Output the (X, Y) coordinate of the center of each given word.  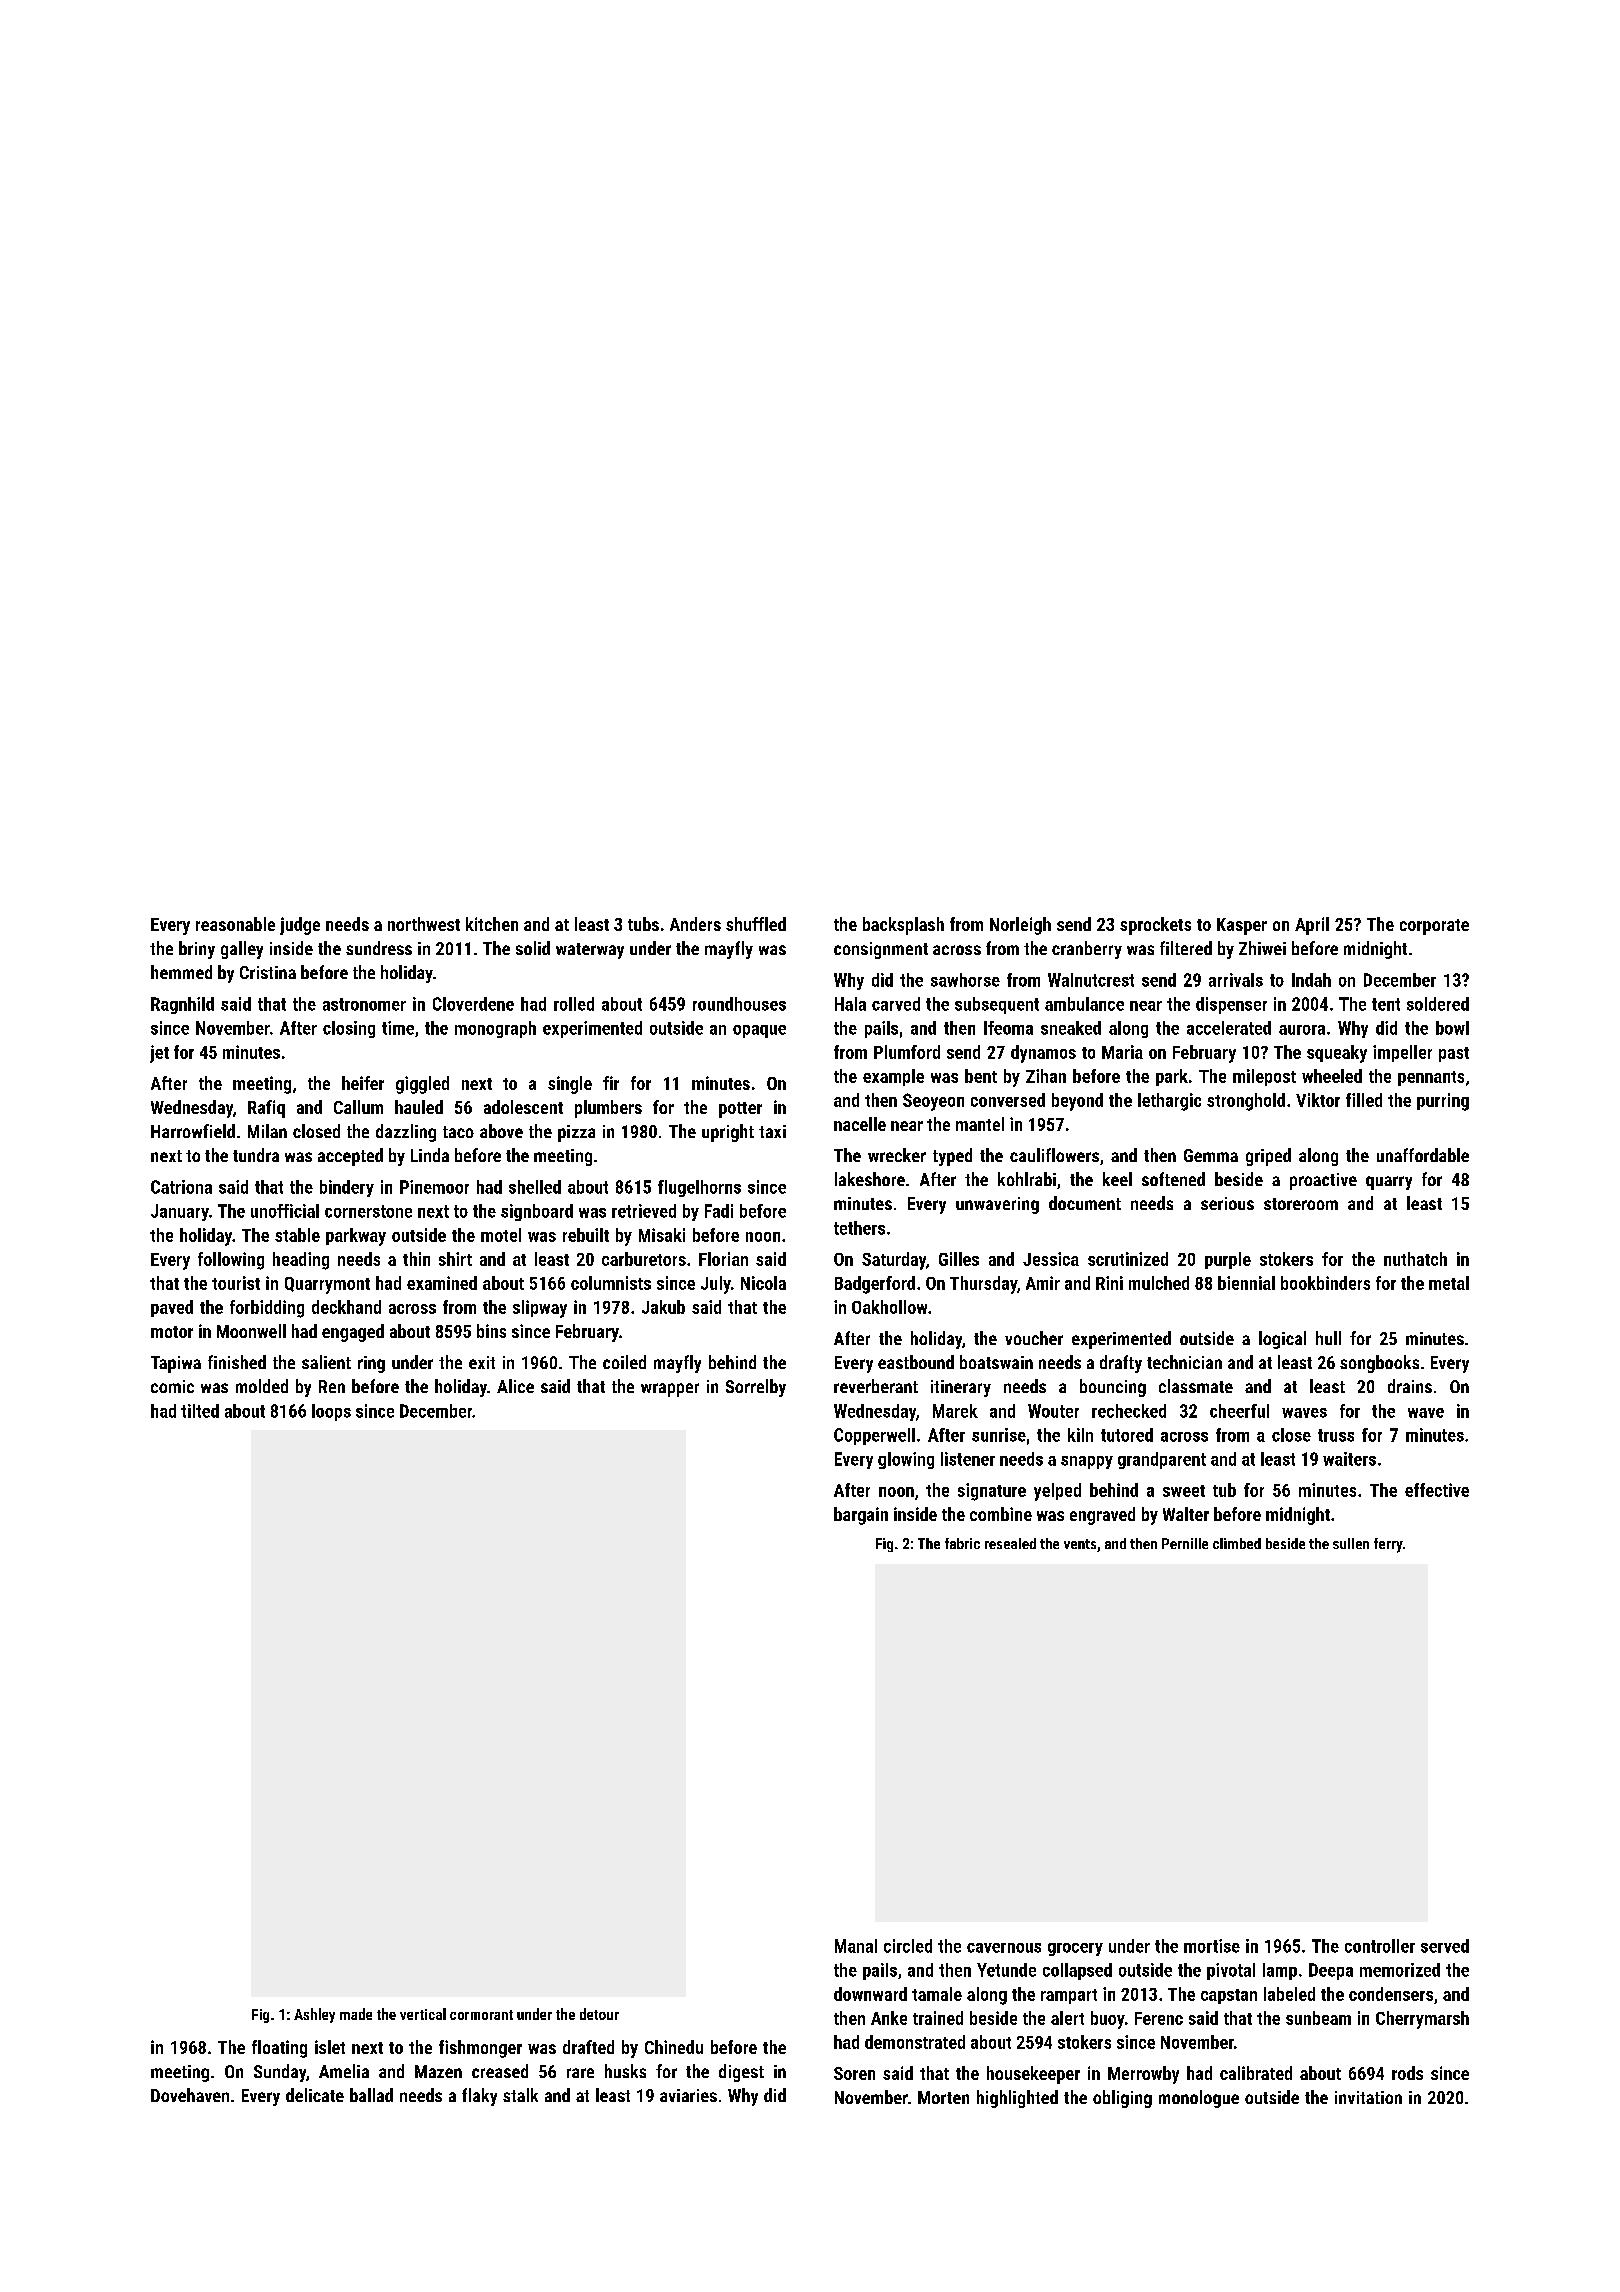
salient (326, 1362)
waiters (1349, 1459)
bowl (1452, 1028)
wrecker (897, 1155)
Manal (856, 1946)
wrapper (670, 1390)
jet (159, 1054)
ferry (1388, 1545)
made (356, 2014)
